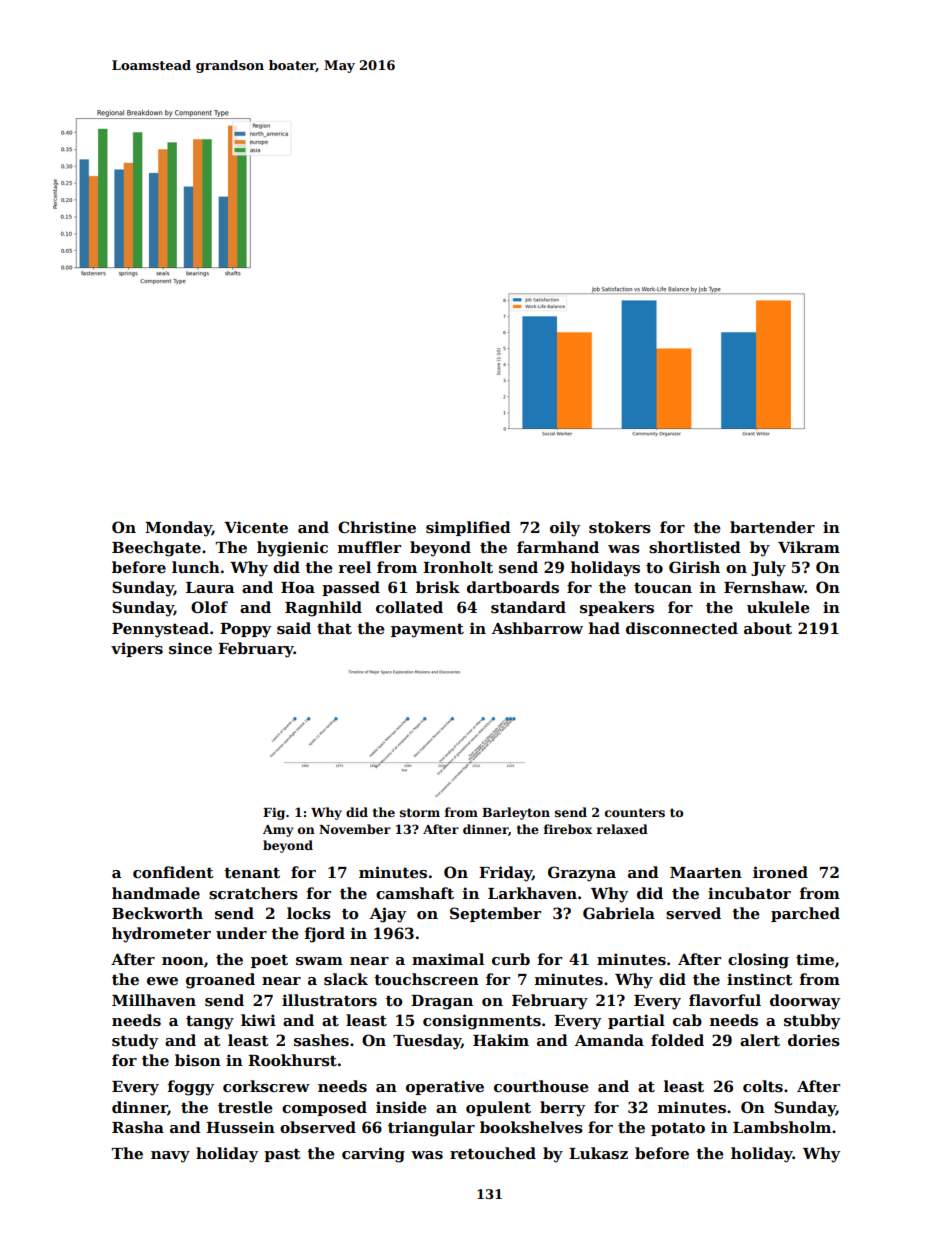 This screenshot has height=1233, width=952. What do you see at coordinates (635, 812) in the screenshot?
I see `counters` at bounding box center [635, 812].
